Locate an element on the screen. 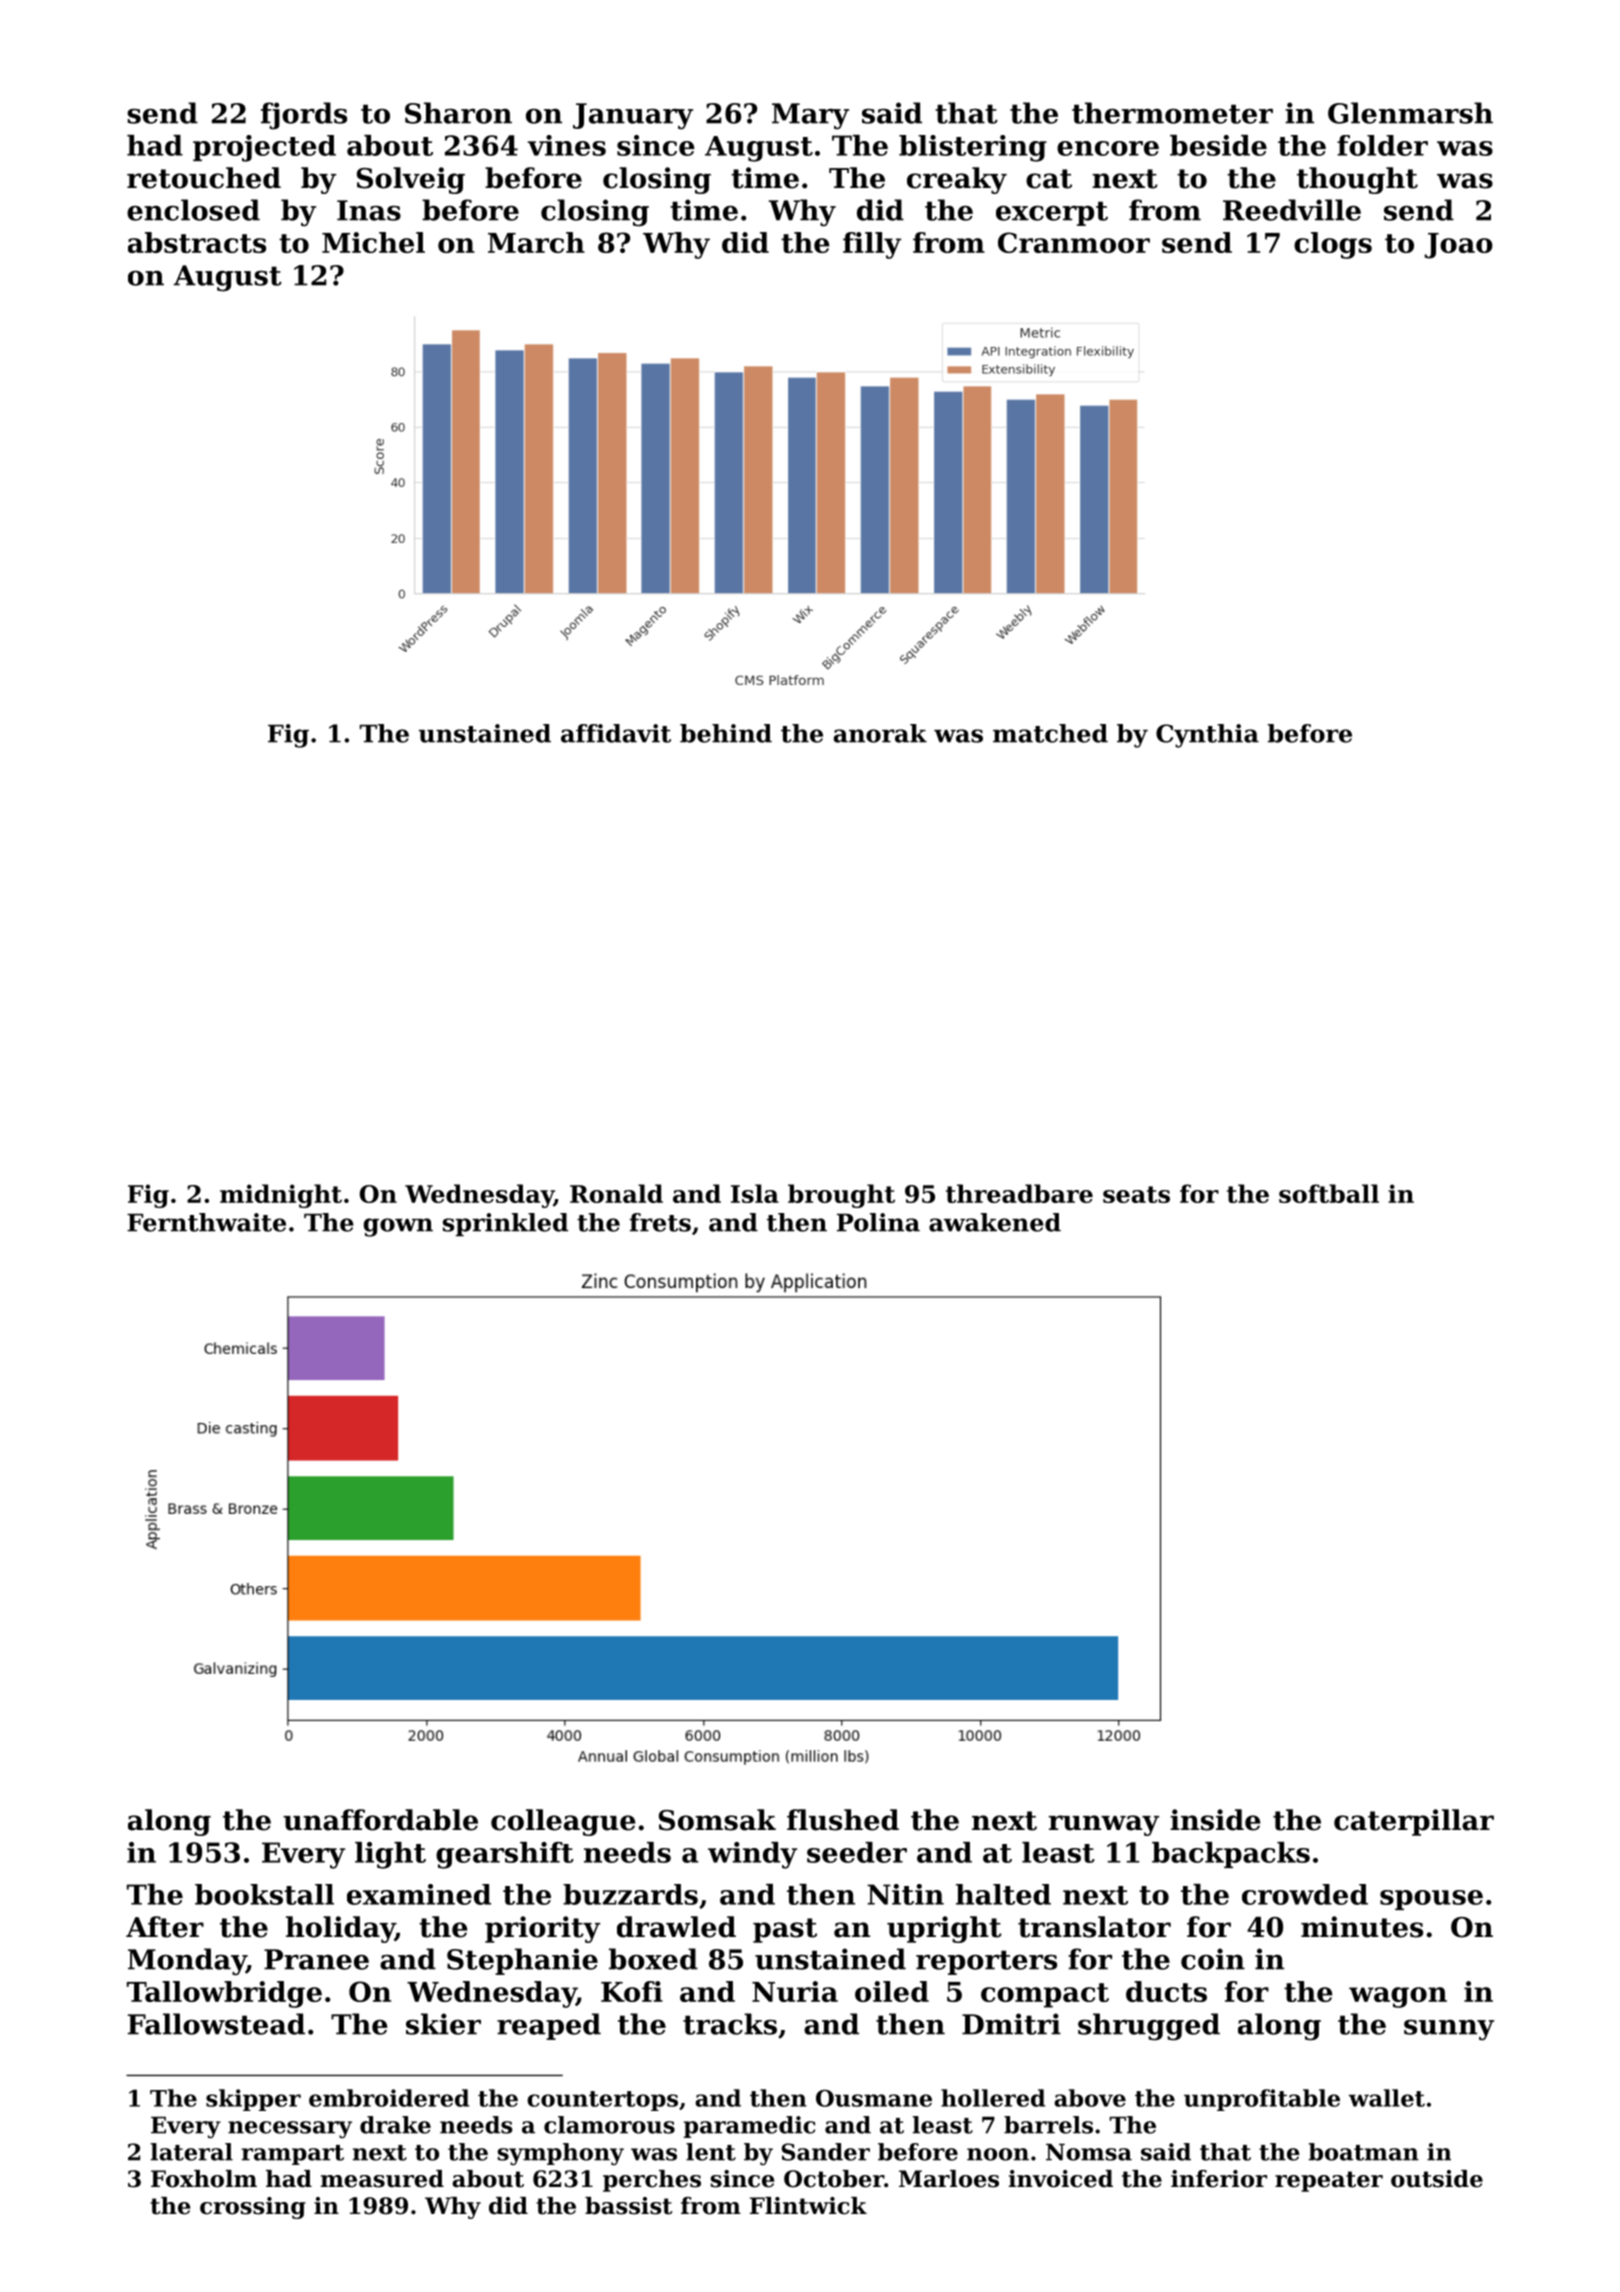 Image resolution: width=1620 pixels, height=2292 pixels. unaffordable is located at coordinates (380, 1820).
